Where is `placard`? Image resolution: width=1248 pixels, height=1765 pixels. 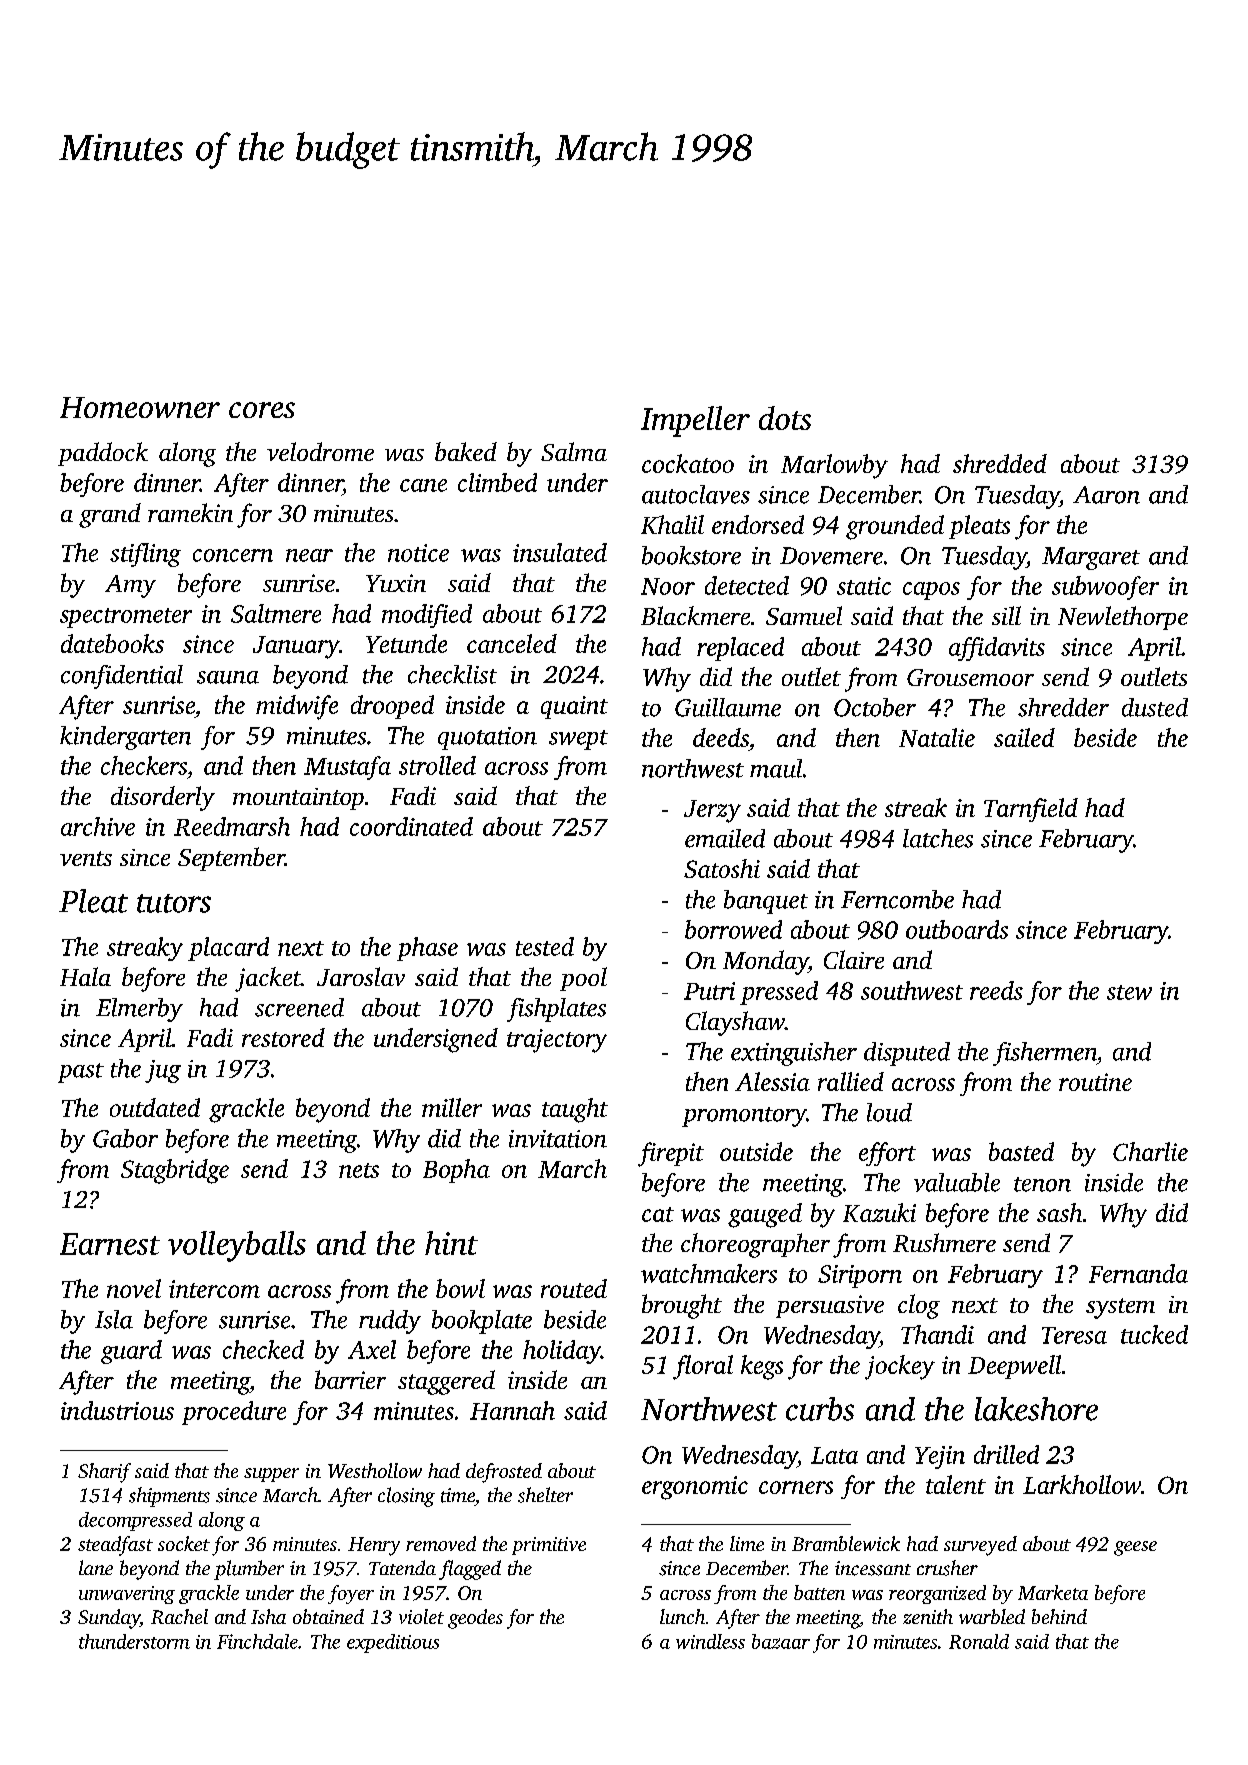
placard is located at coordinates (228, 949).
